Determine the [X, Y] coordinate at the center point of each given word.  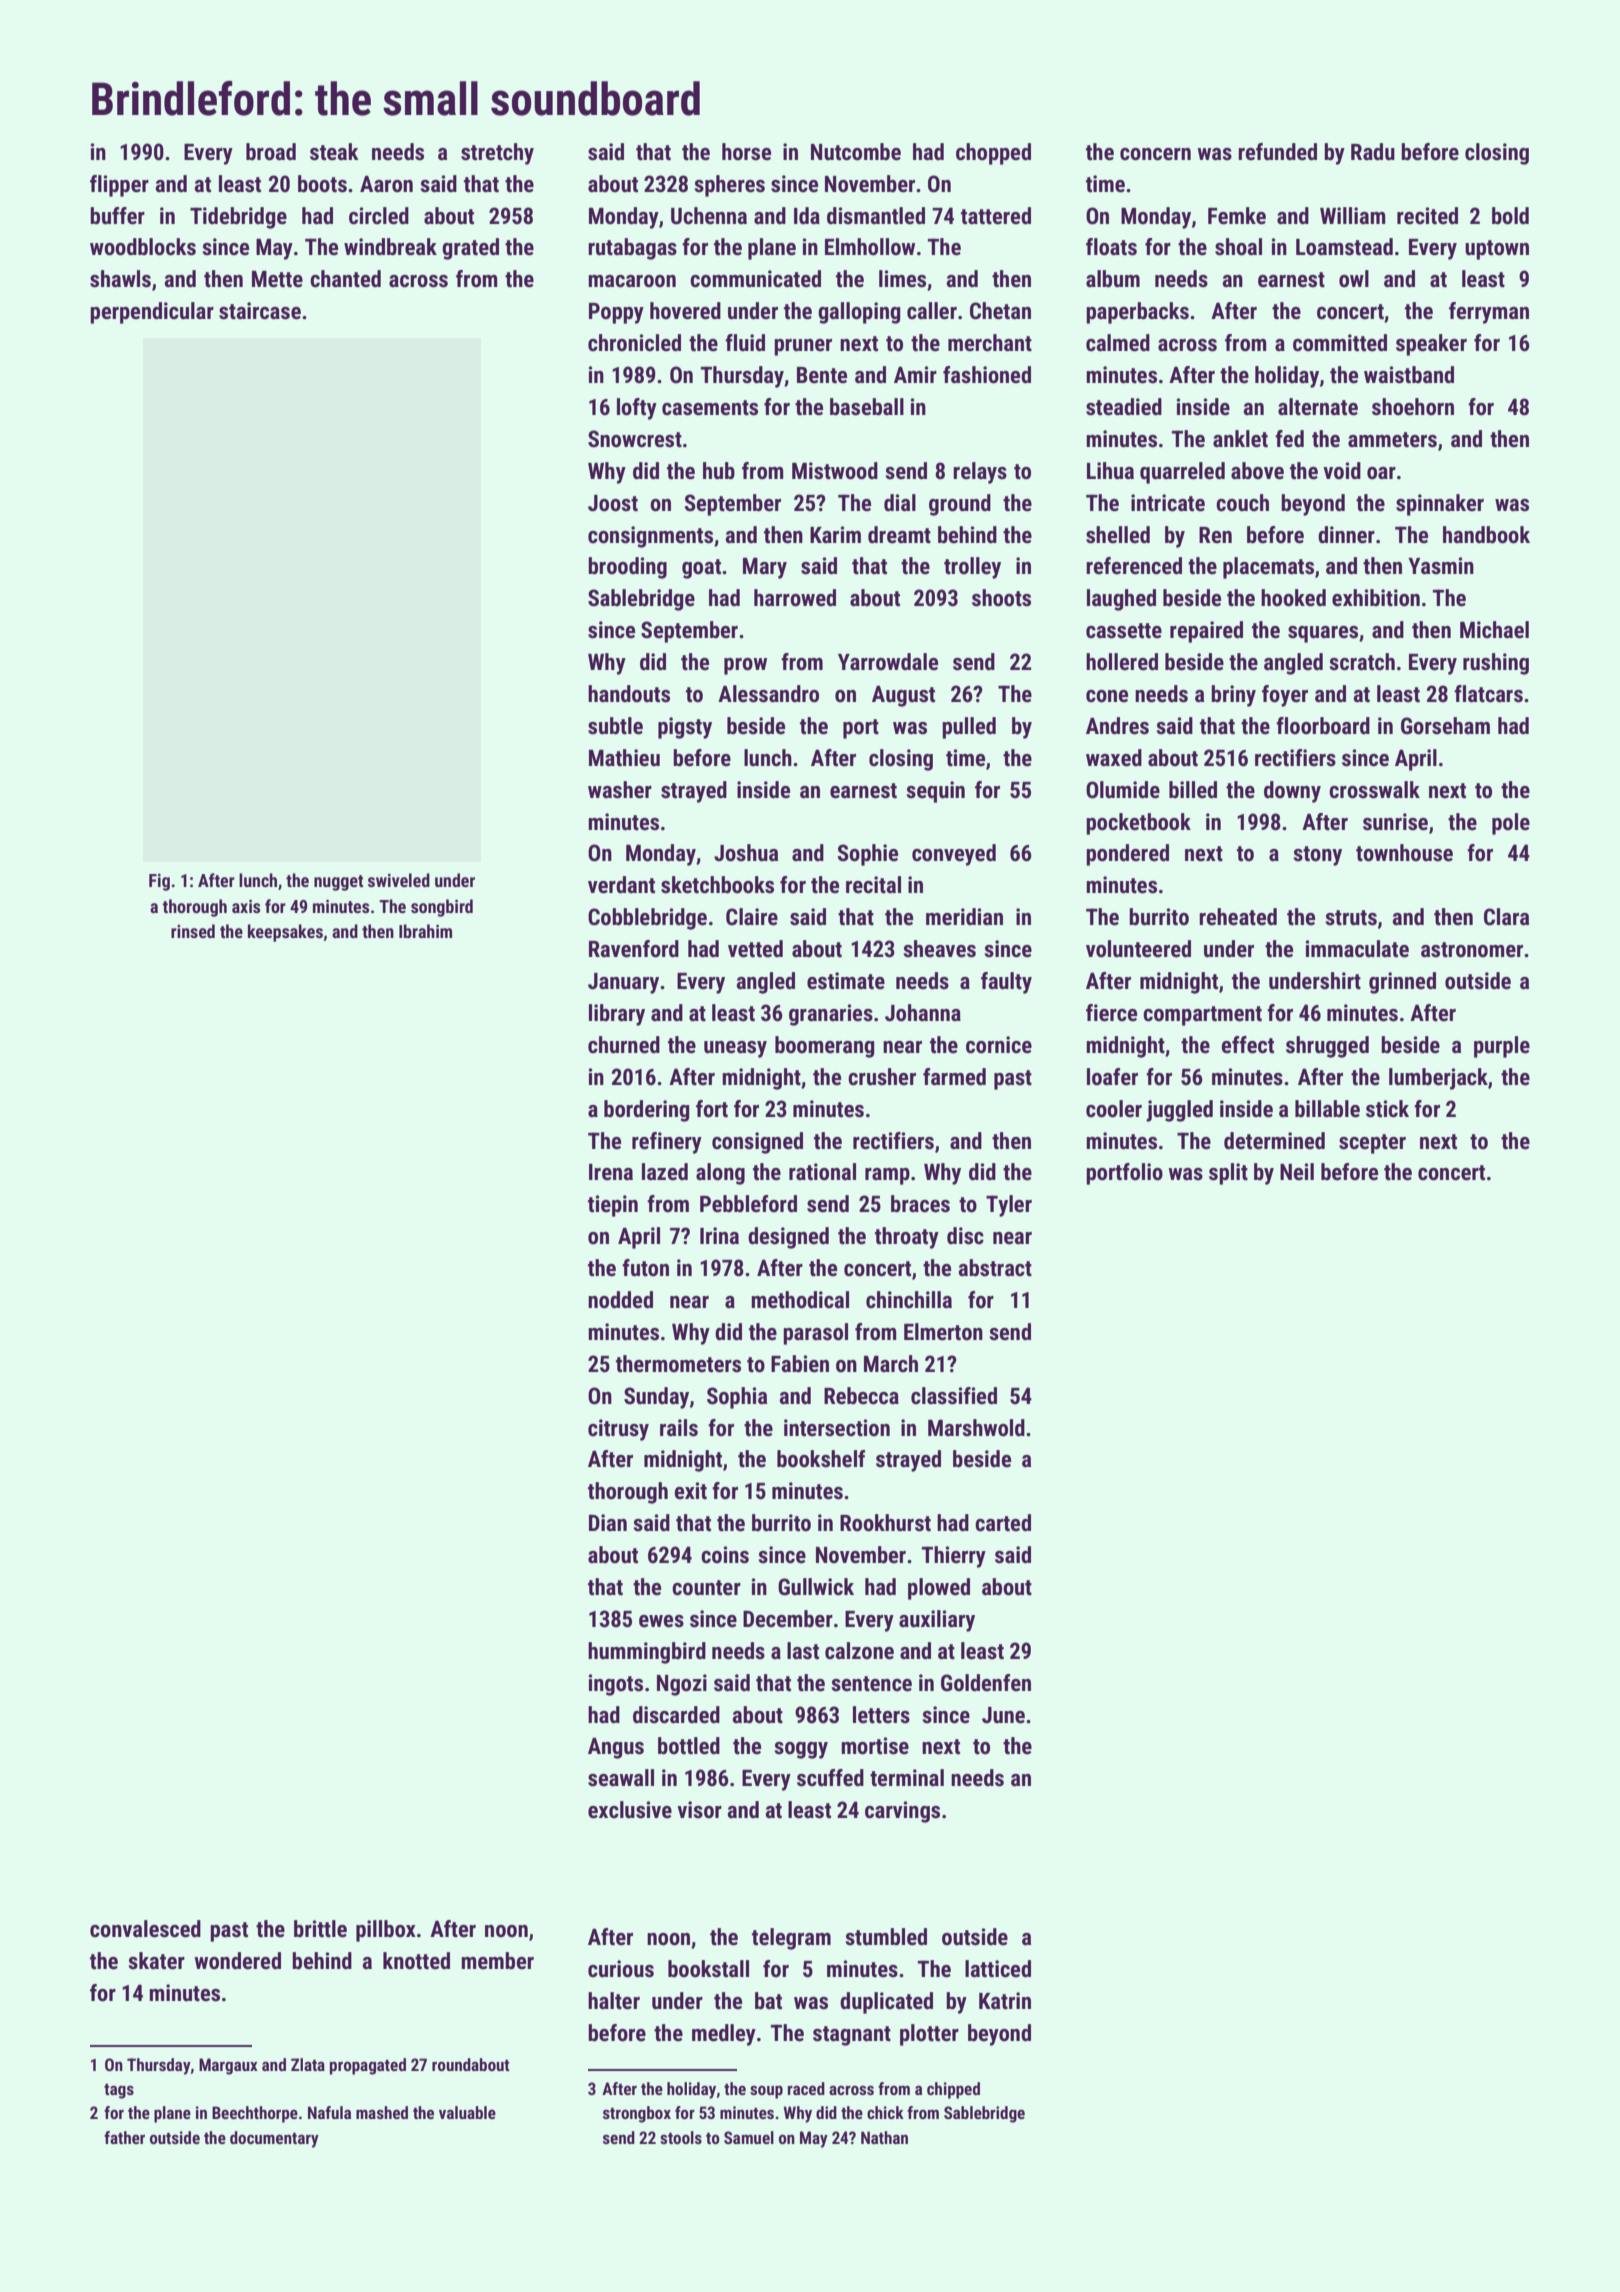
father [124, 2137]
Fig [159, 882]
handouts [629, 694]
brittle [320, 1929]
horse [746, 152]
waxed [1114, 758]
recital [873, 885]
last [803, 1651]
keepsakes [285, 933]
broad [271, 152]
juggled [1179, 1111]
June [1003, 1715]
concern [1155, 154]
